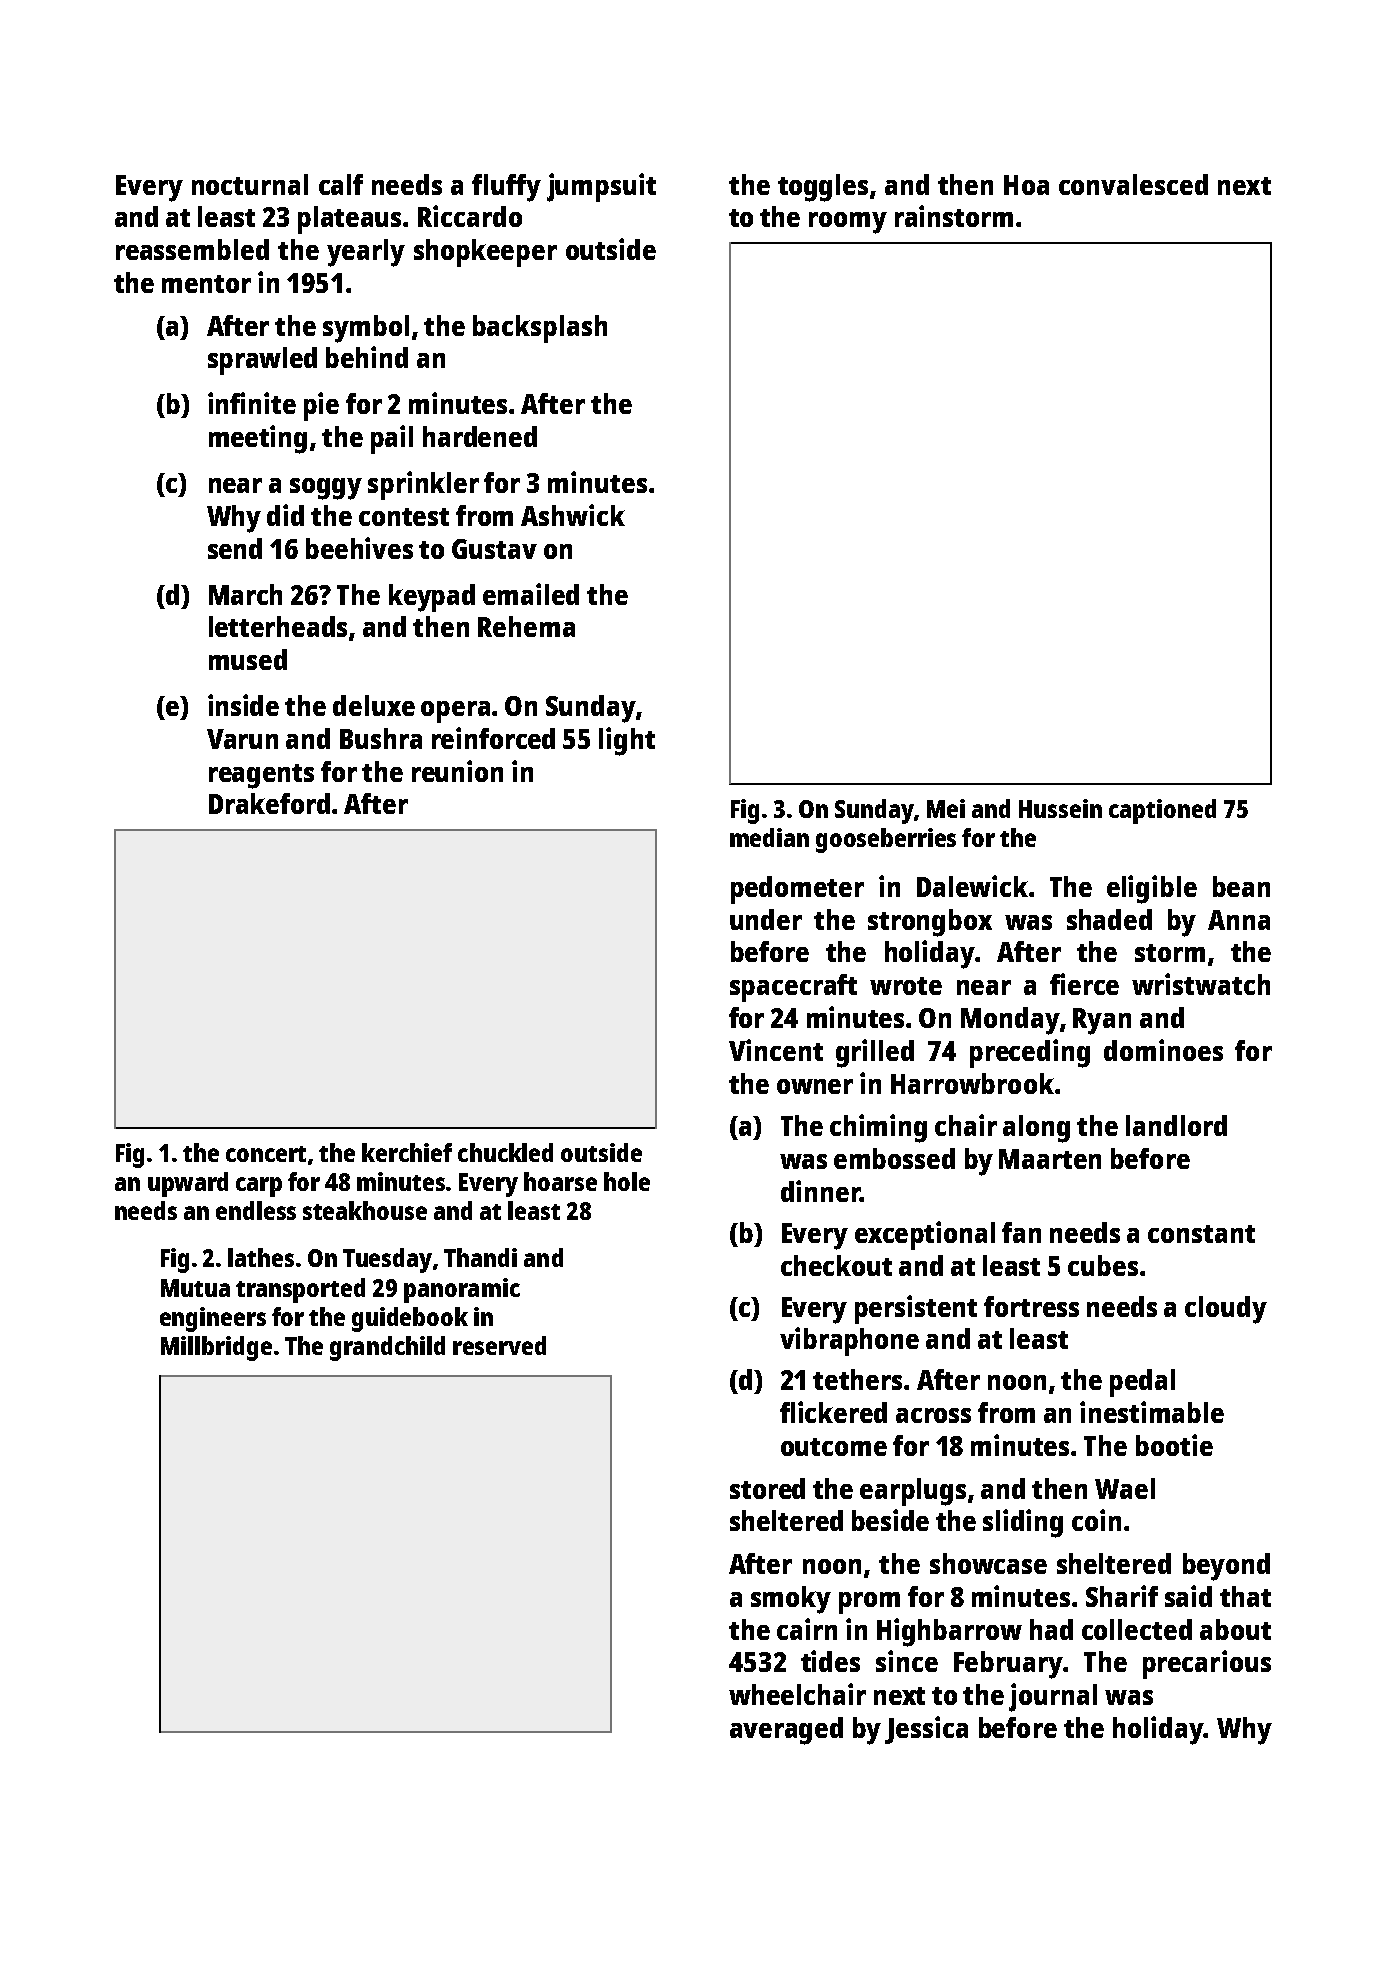  Describe the element at coordinates (526, 626) in the image. I see `Rehema` at that location.
